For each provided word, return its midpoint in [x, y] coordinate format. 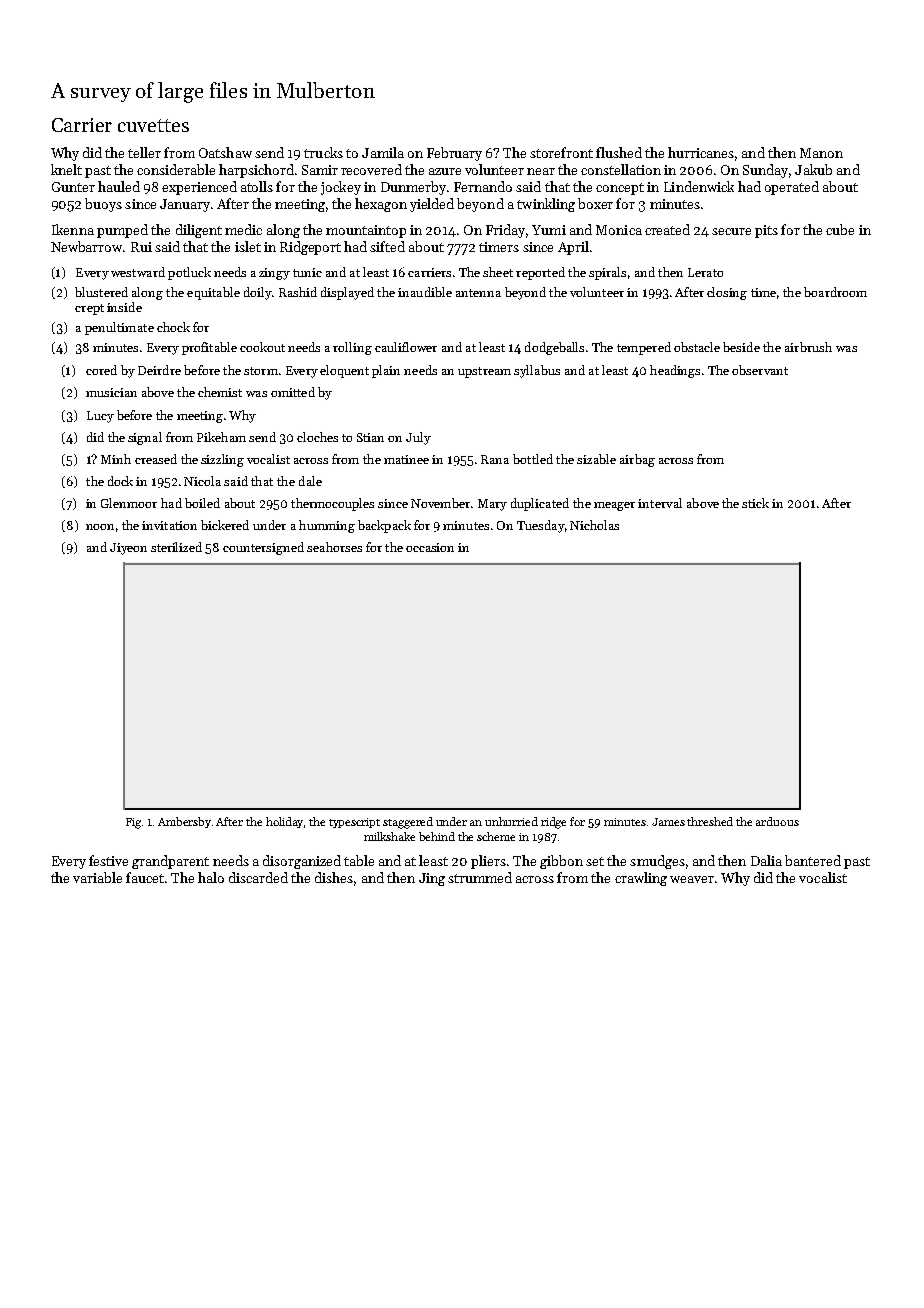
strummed [480, 877]
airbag [637, 460]
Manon [821, 153]
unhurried [511, 821]
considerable [176, 169]
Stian [370, 437]
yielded [432, 205]
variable [97, 877]
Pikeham [221, 437]
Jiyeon [128, 549]
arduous [777, 821]
